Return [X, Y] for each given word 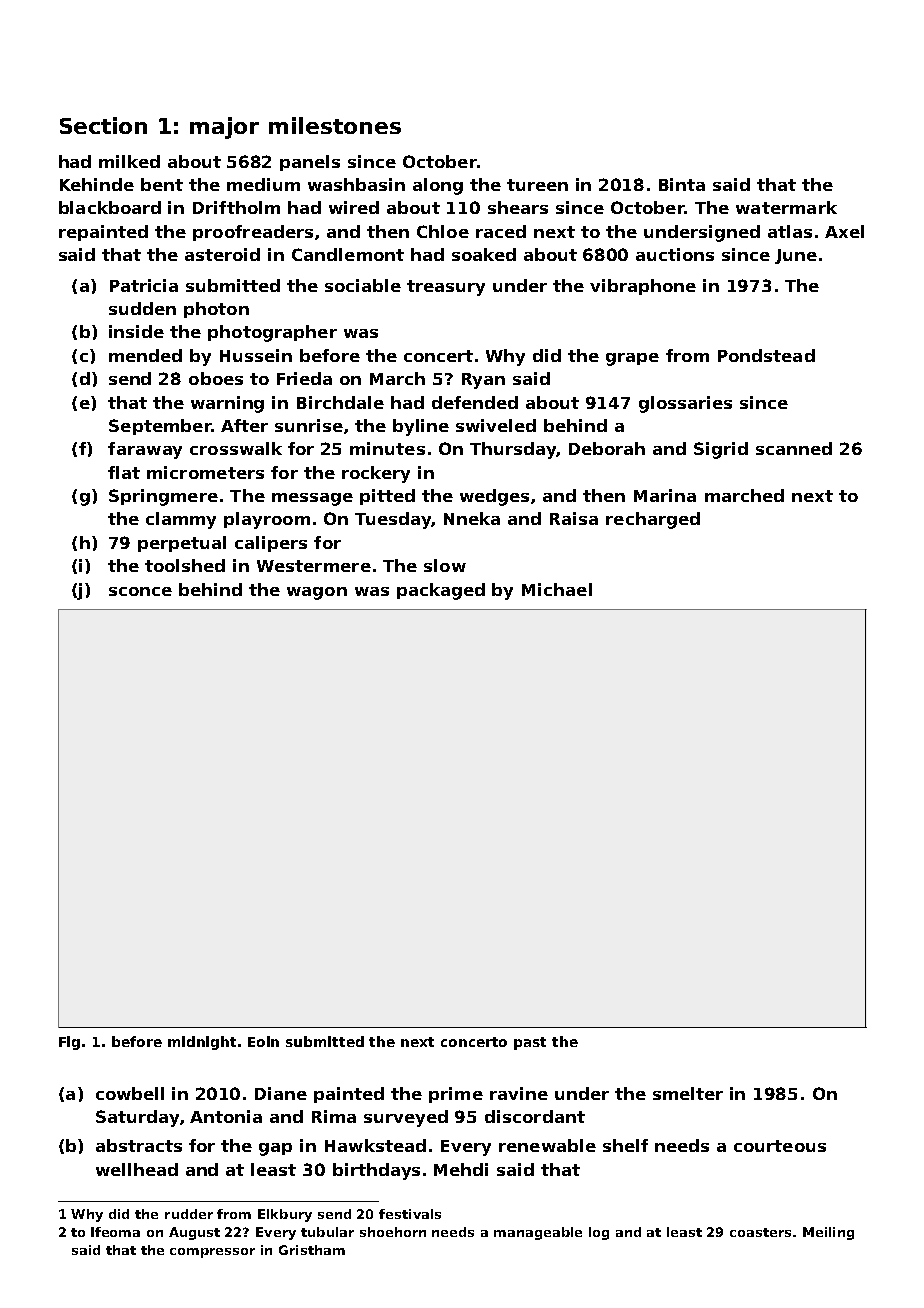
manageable [538, 1233]
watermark [786, 207]
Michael [557, 589]
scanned [794, 448]
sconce [140, 591]
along [438, 186]
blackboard [110, 207]
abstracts [139, 1145]
